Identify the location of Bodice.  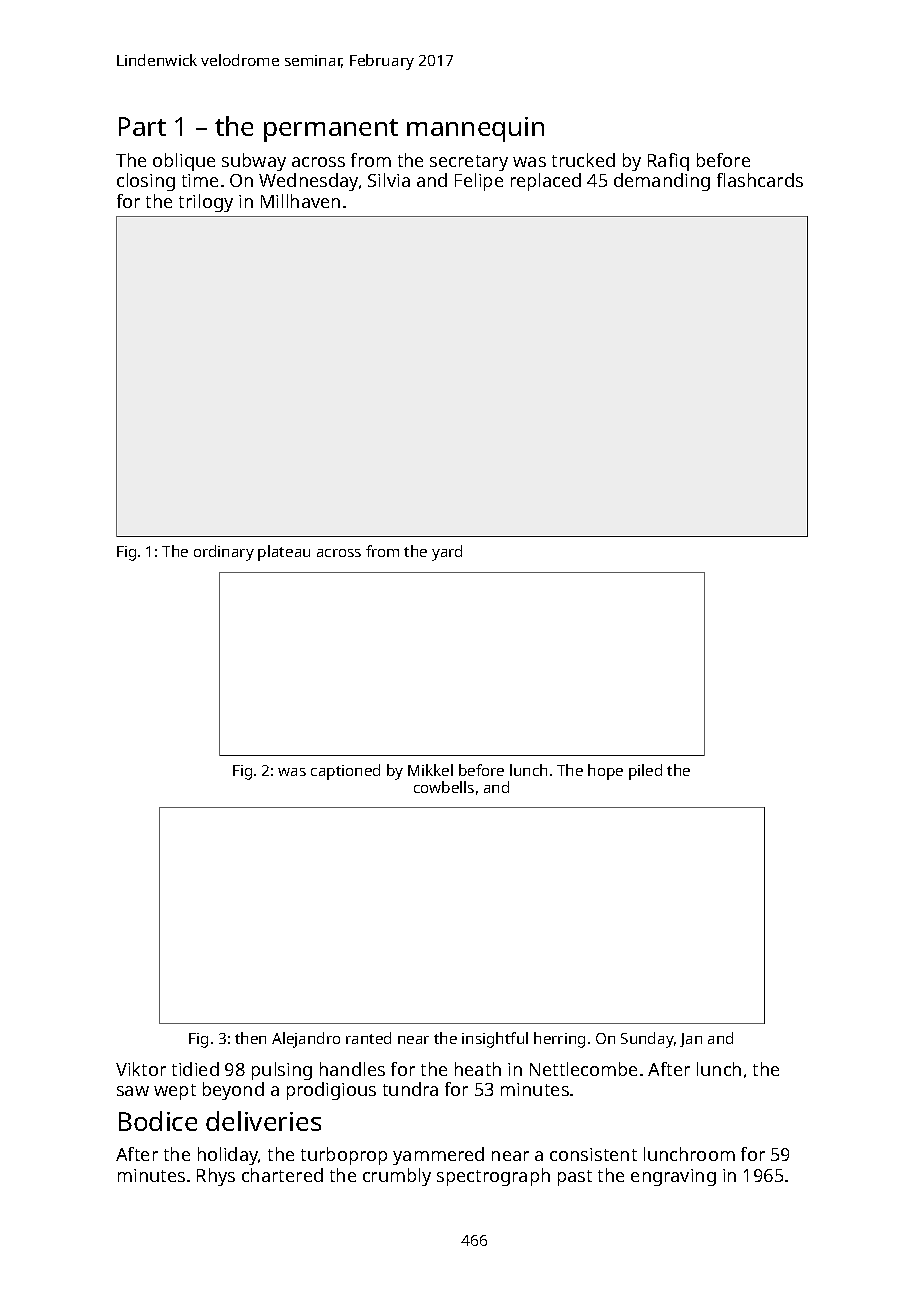
(158, 1121).
